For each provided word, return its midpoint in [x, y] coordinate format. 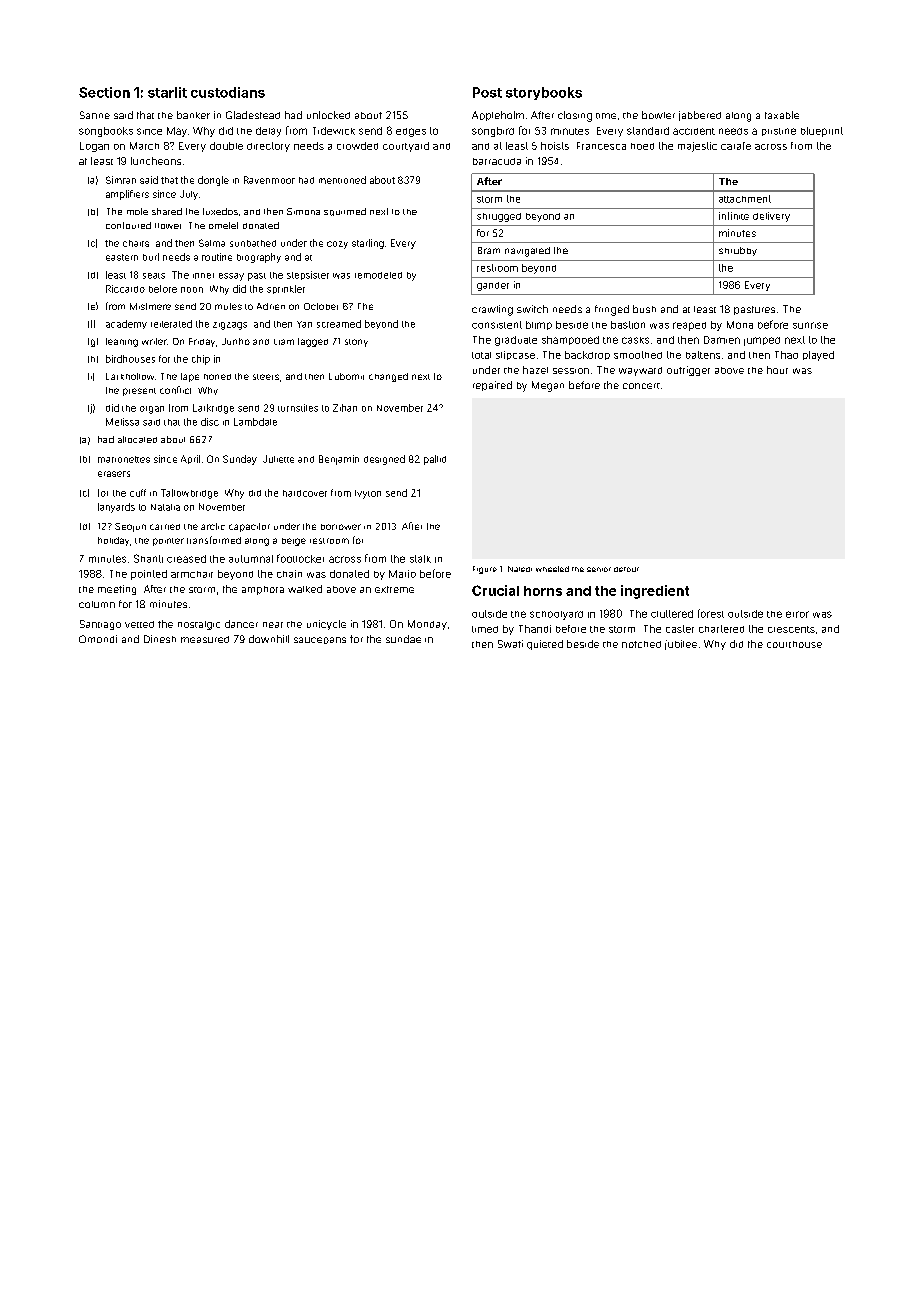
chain [289, 574]
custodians [228, 92]
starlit [167, 92]
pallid [435, 460]
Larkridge [213, 409]
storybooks [544, 93]
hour [777, 370]
